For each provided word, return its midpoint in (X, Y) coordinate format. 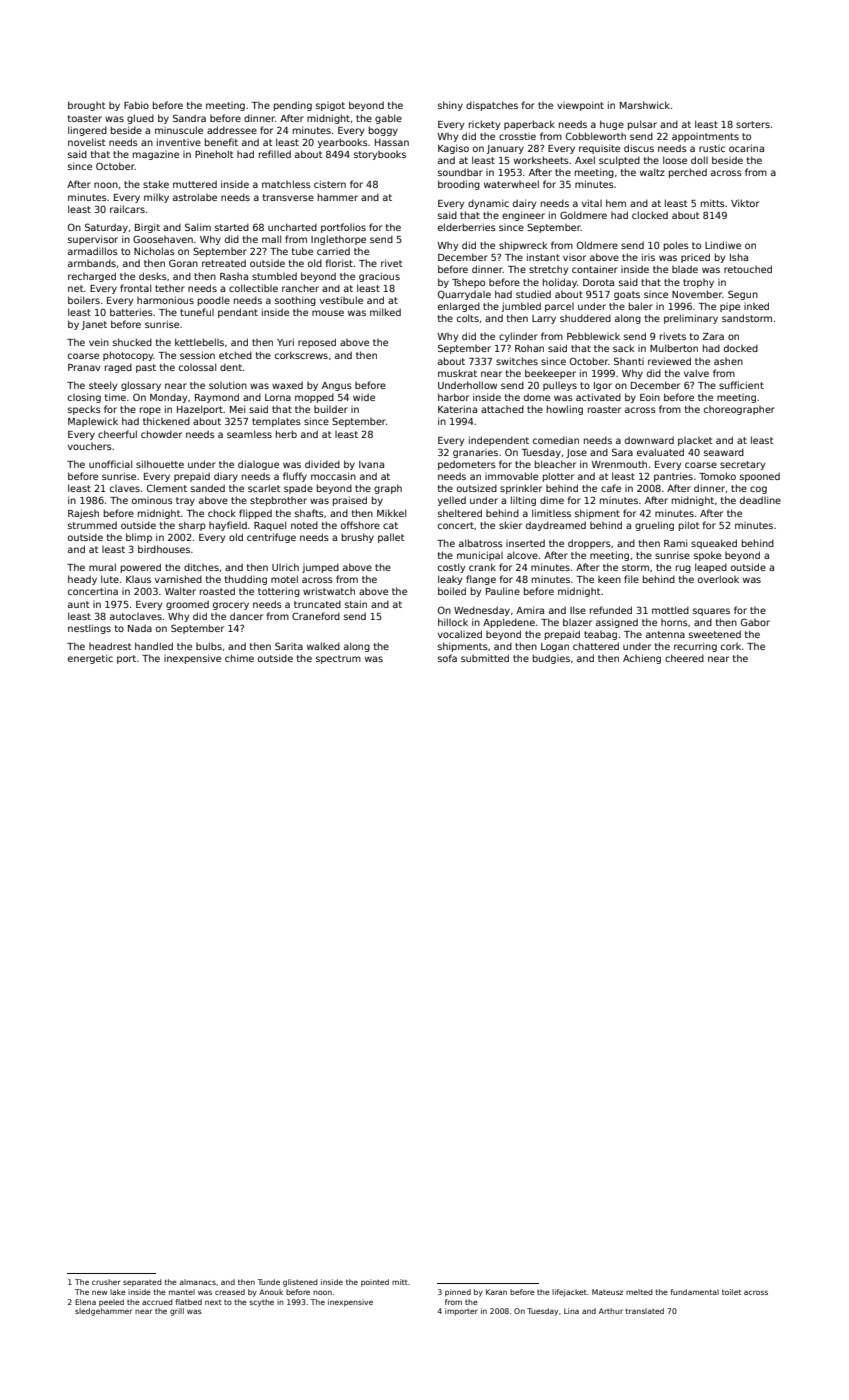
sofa (447, 658)
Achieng (642, 659)
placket (695, 441)
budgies (551, 659)
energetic (90, 659)
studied (533, 294)
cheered (684, 658)
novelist (86, 142)
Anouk (271, 1292)
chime (239, 658)
